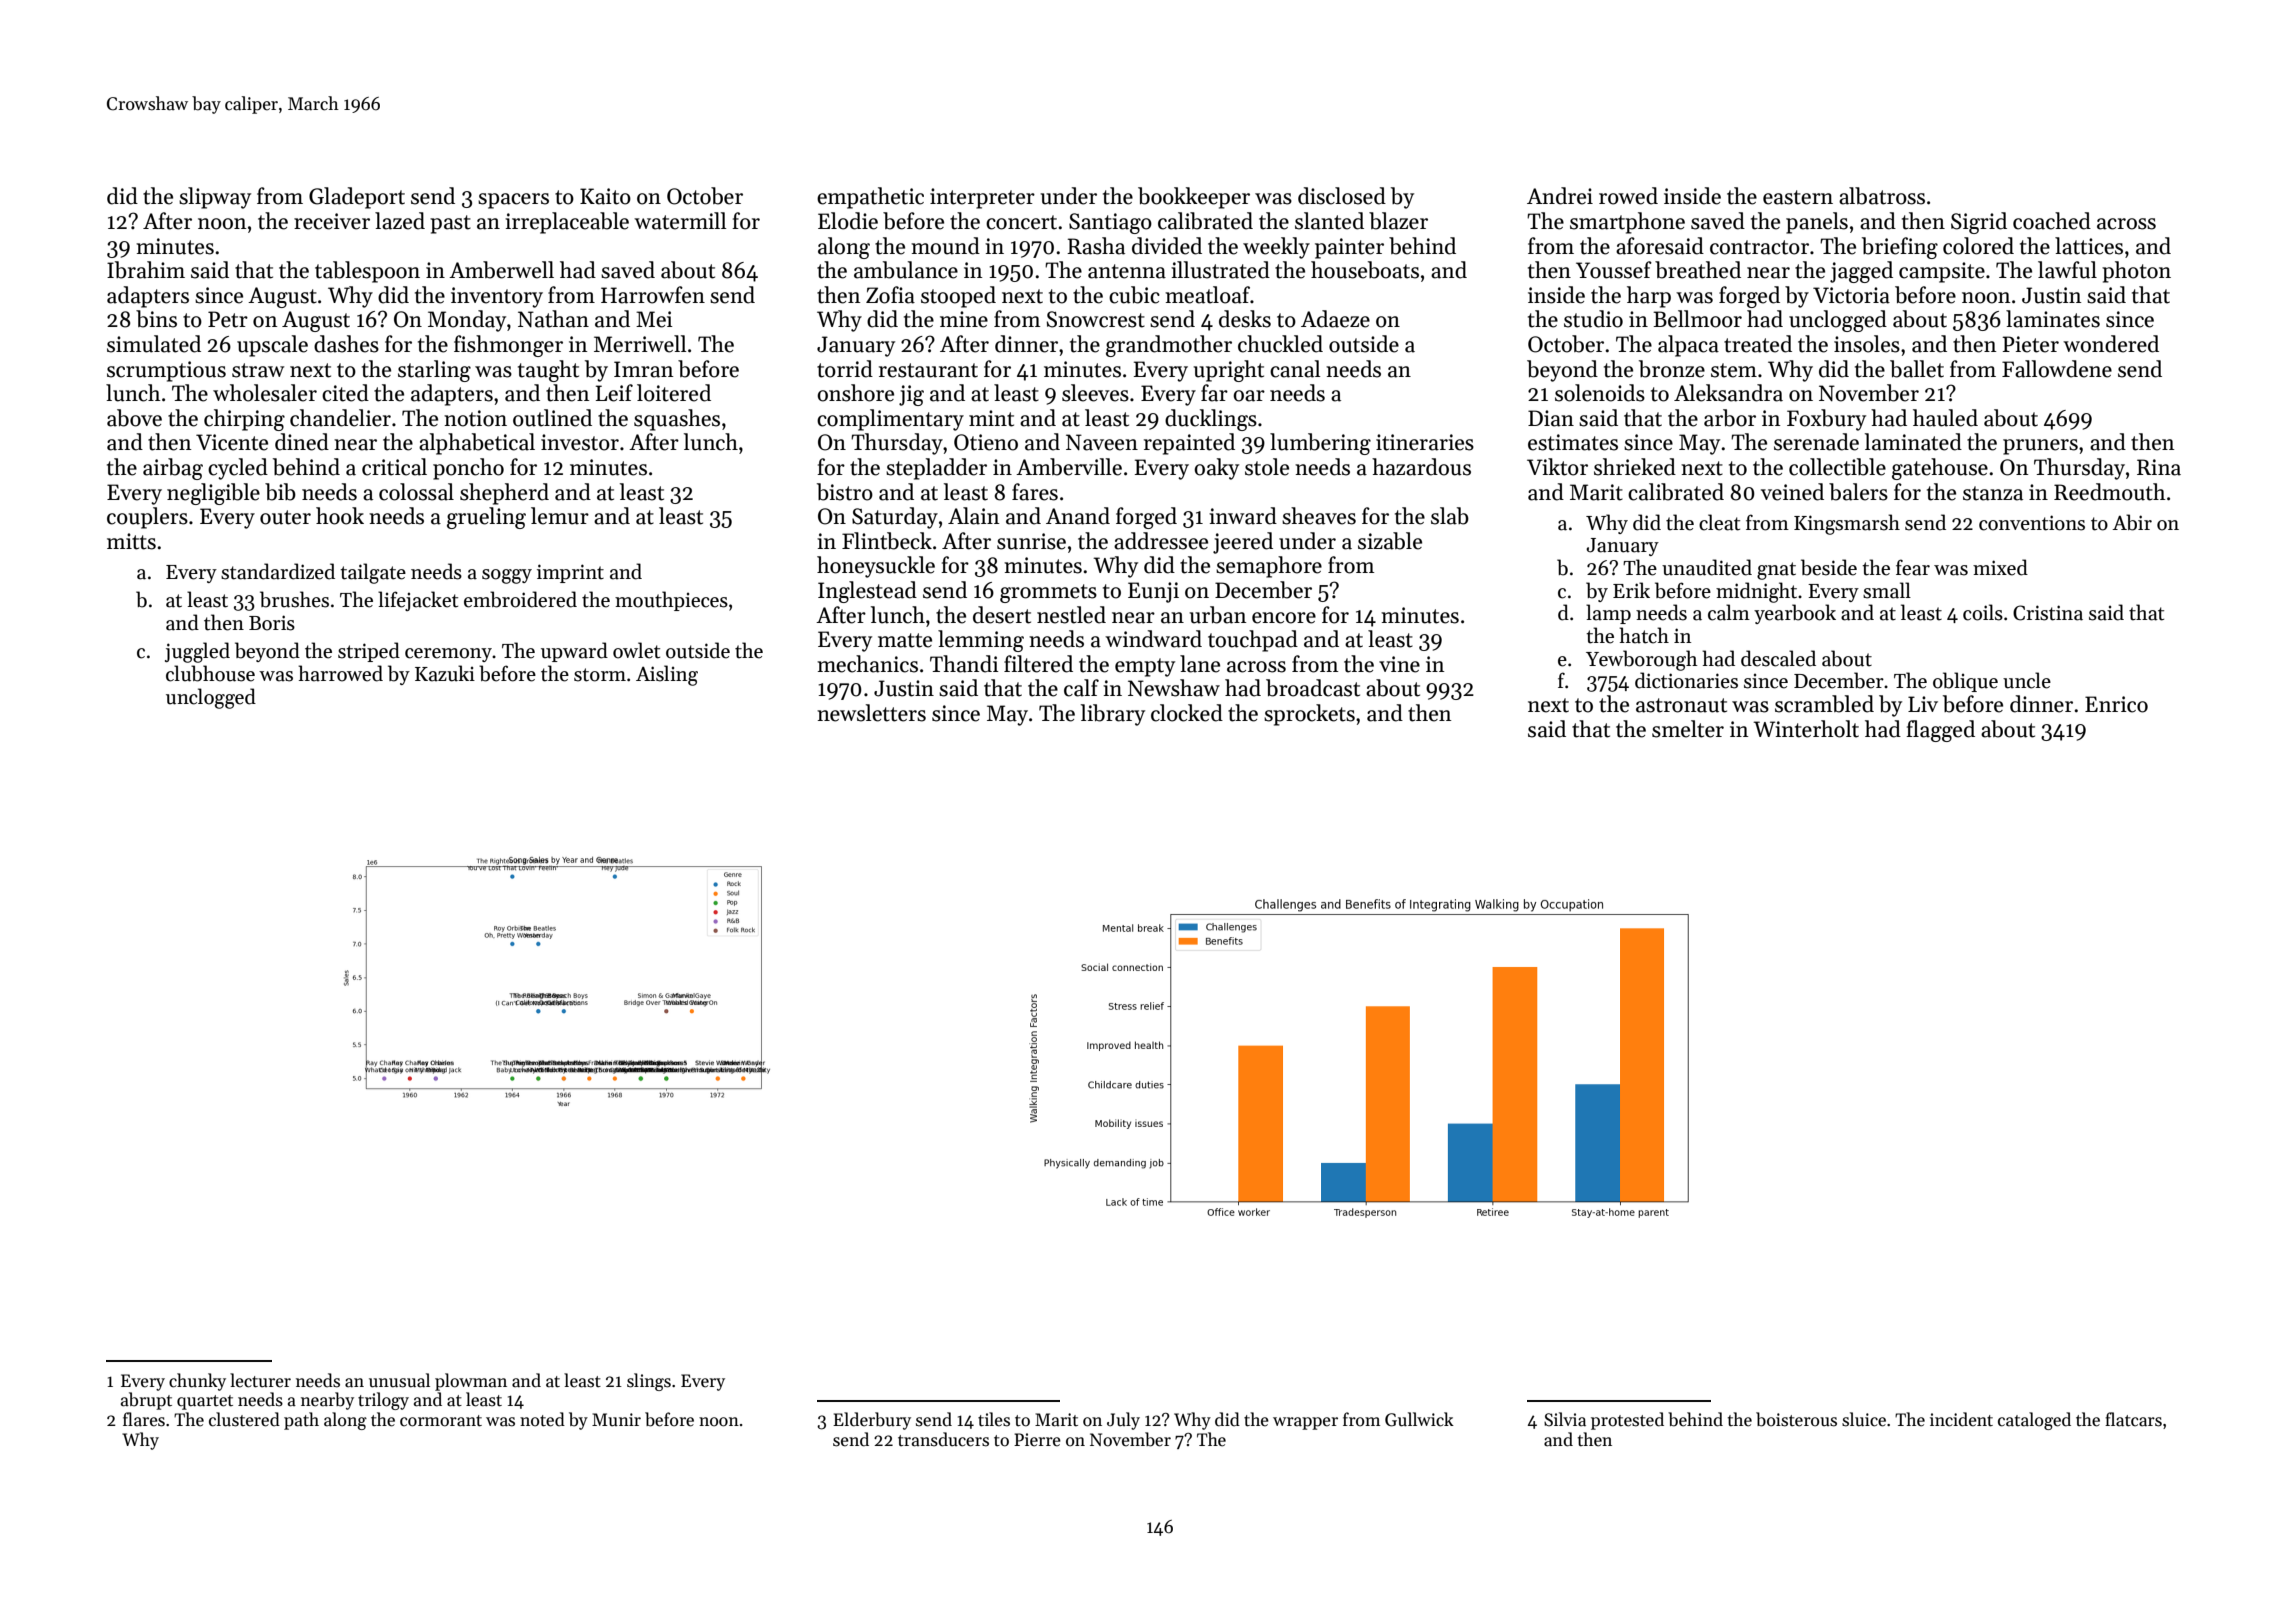  Describe the element at coordinates (653, 295) in the screenshot. I see `Harrowfen` at that location.
